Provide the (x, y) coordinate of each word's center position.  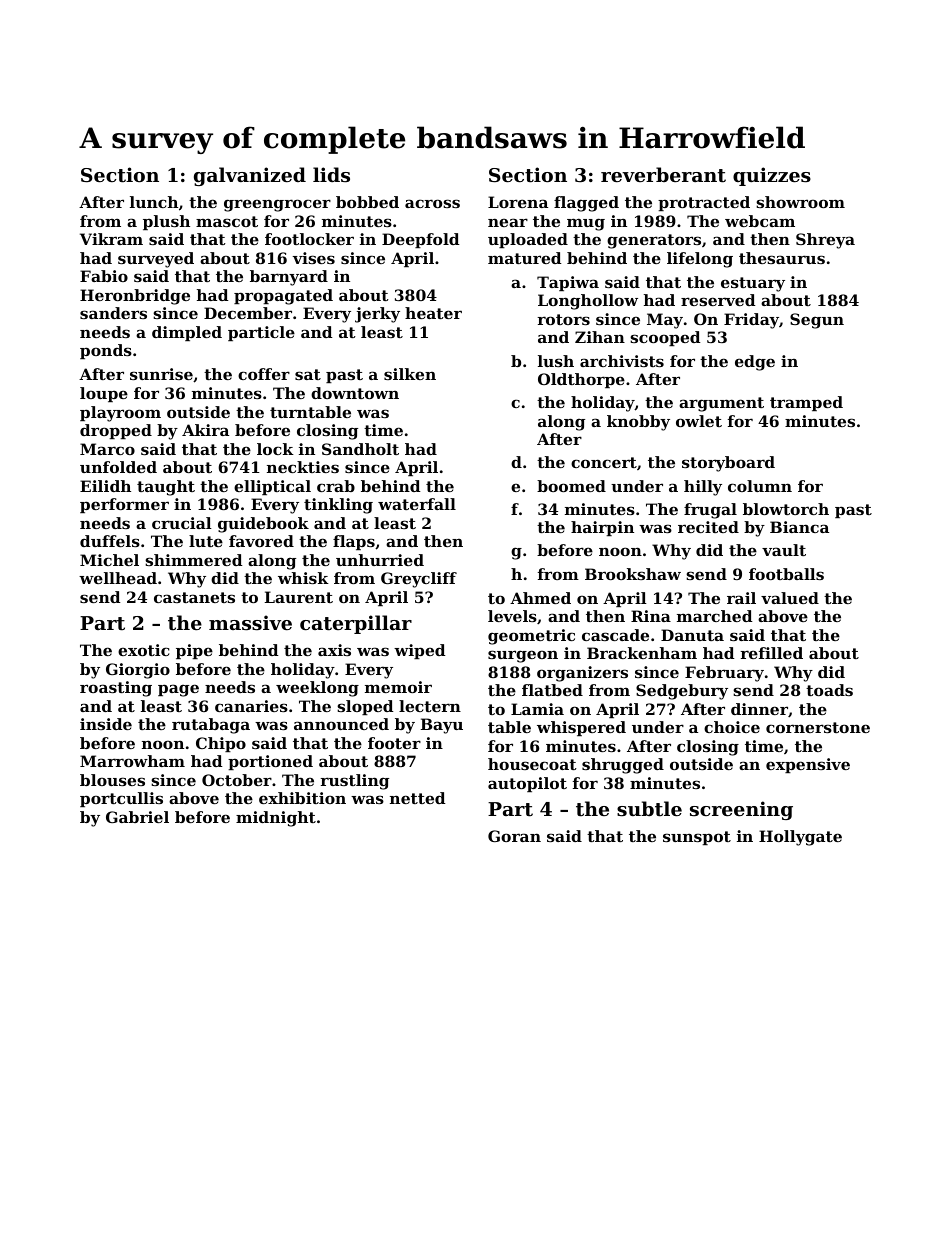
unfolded (118, 467)
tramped (806, 403)
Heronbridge (135, 297)
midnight (276, 819)
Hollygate (800, 838)
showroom (800, 202)
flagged (586, 204)
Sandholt (360, 449)
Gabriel (137, 817)
